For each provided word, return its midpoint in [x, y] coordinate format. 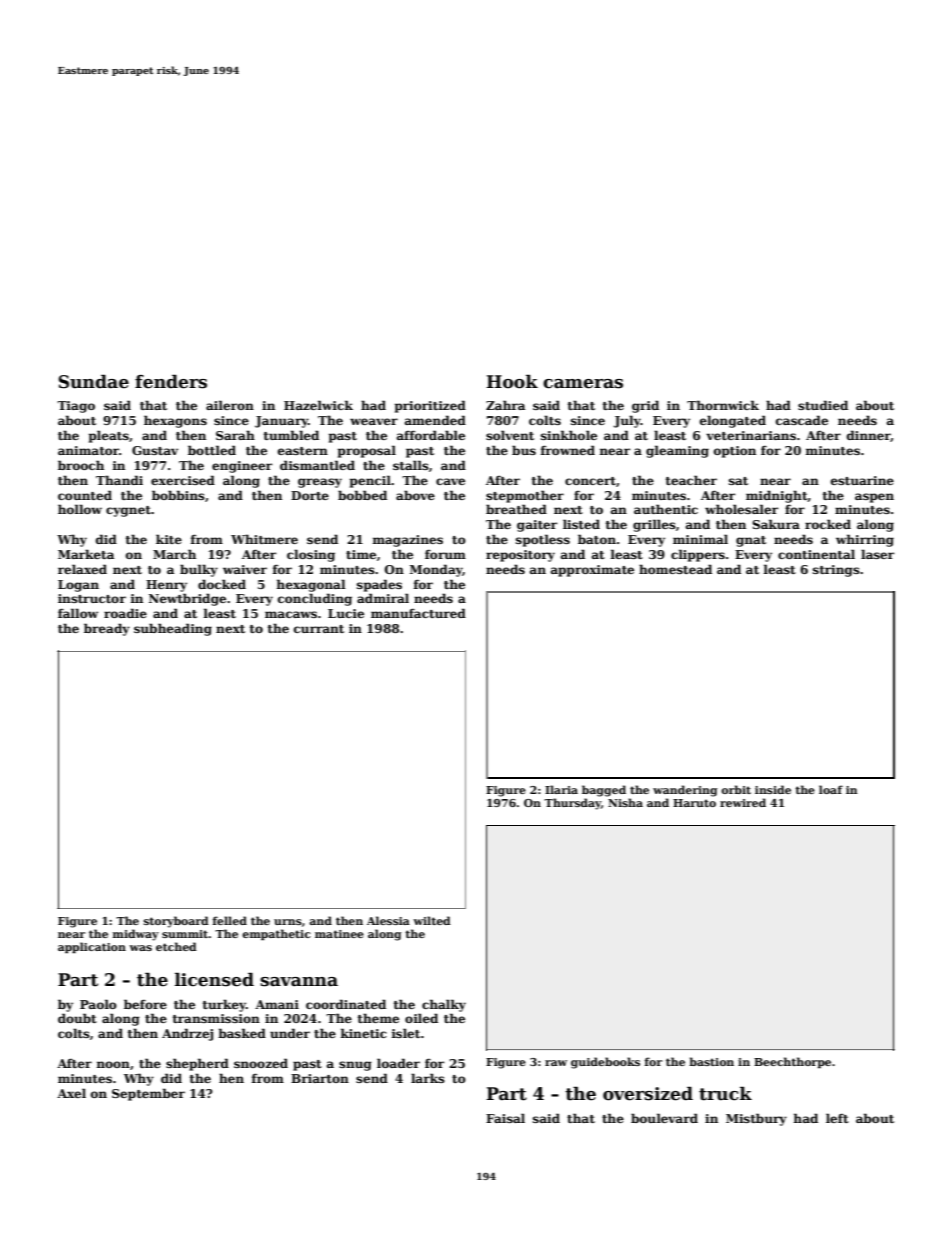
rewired [743, 802]
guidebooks [605, 1063]
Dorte [310, 495]
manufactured [418, 613]
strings [836, 571]
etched [176, 946]
